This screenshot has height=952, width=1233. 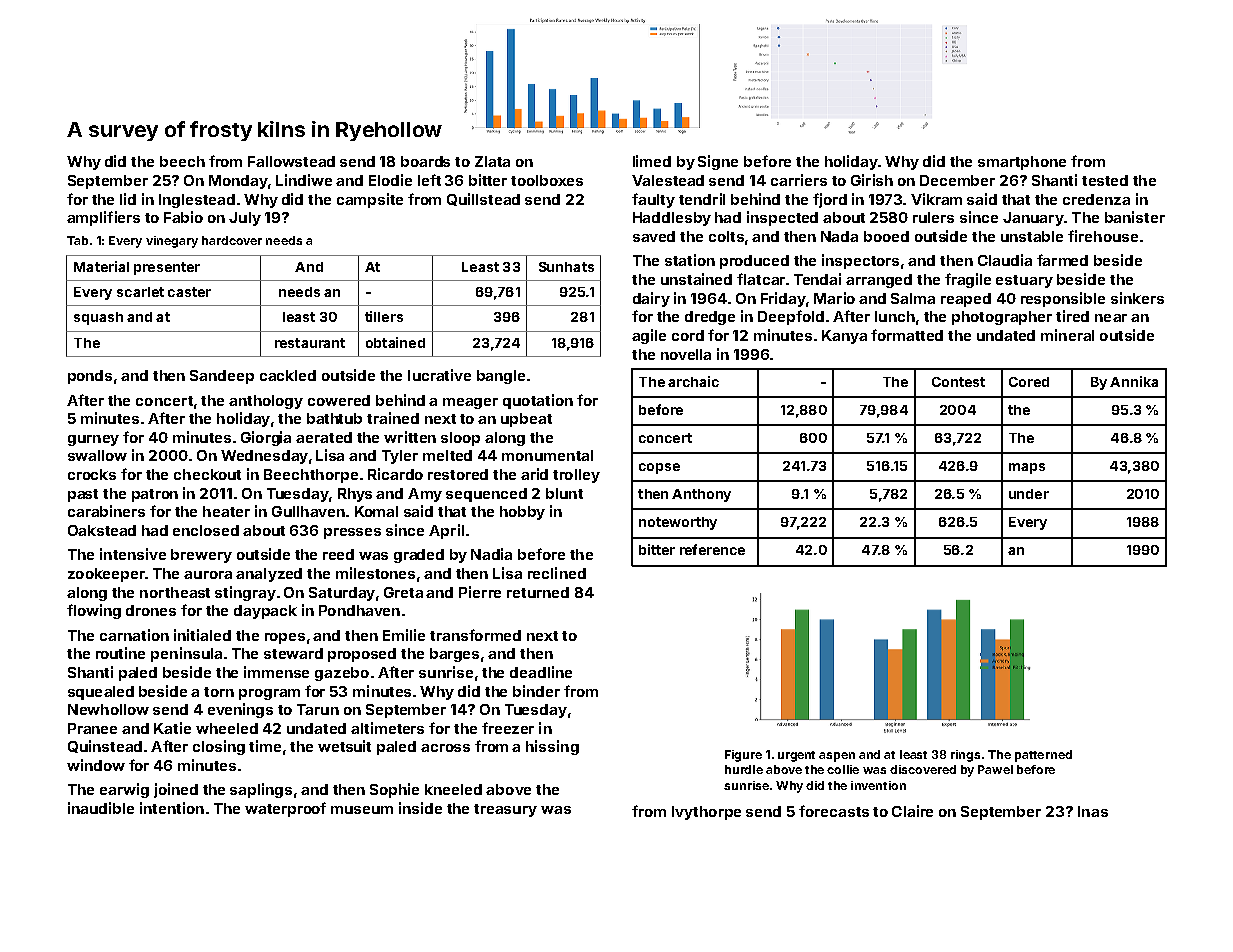 What do you see at coordinates (965, 756) in the screenshot?
I see `rings` at bounding box center [965, 756].
